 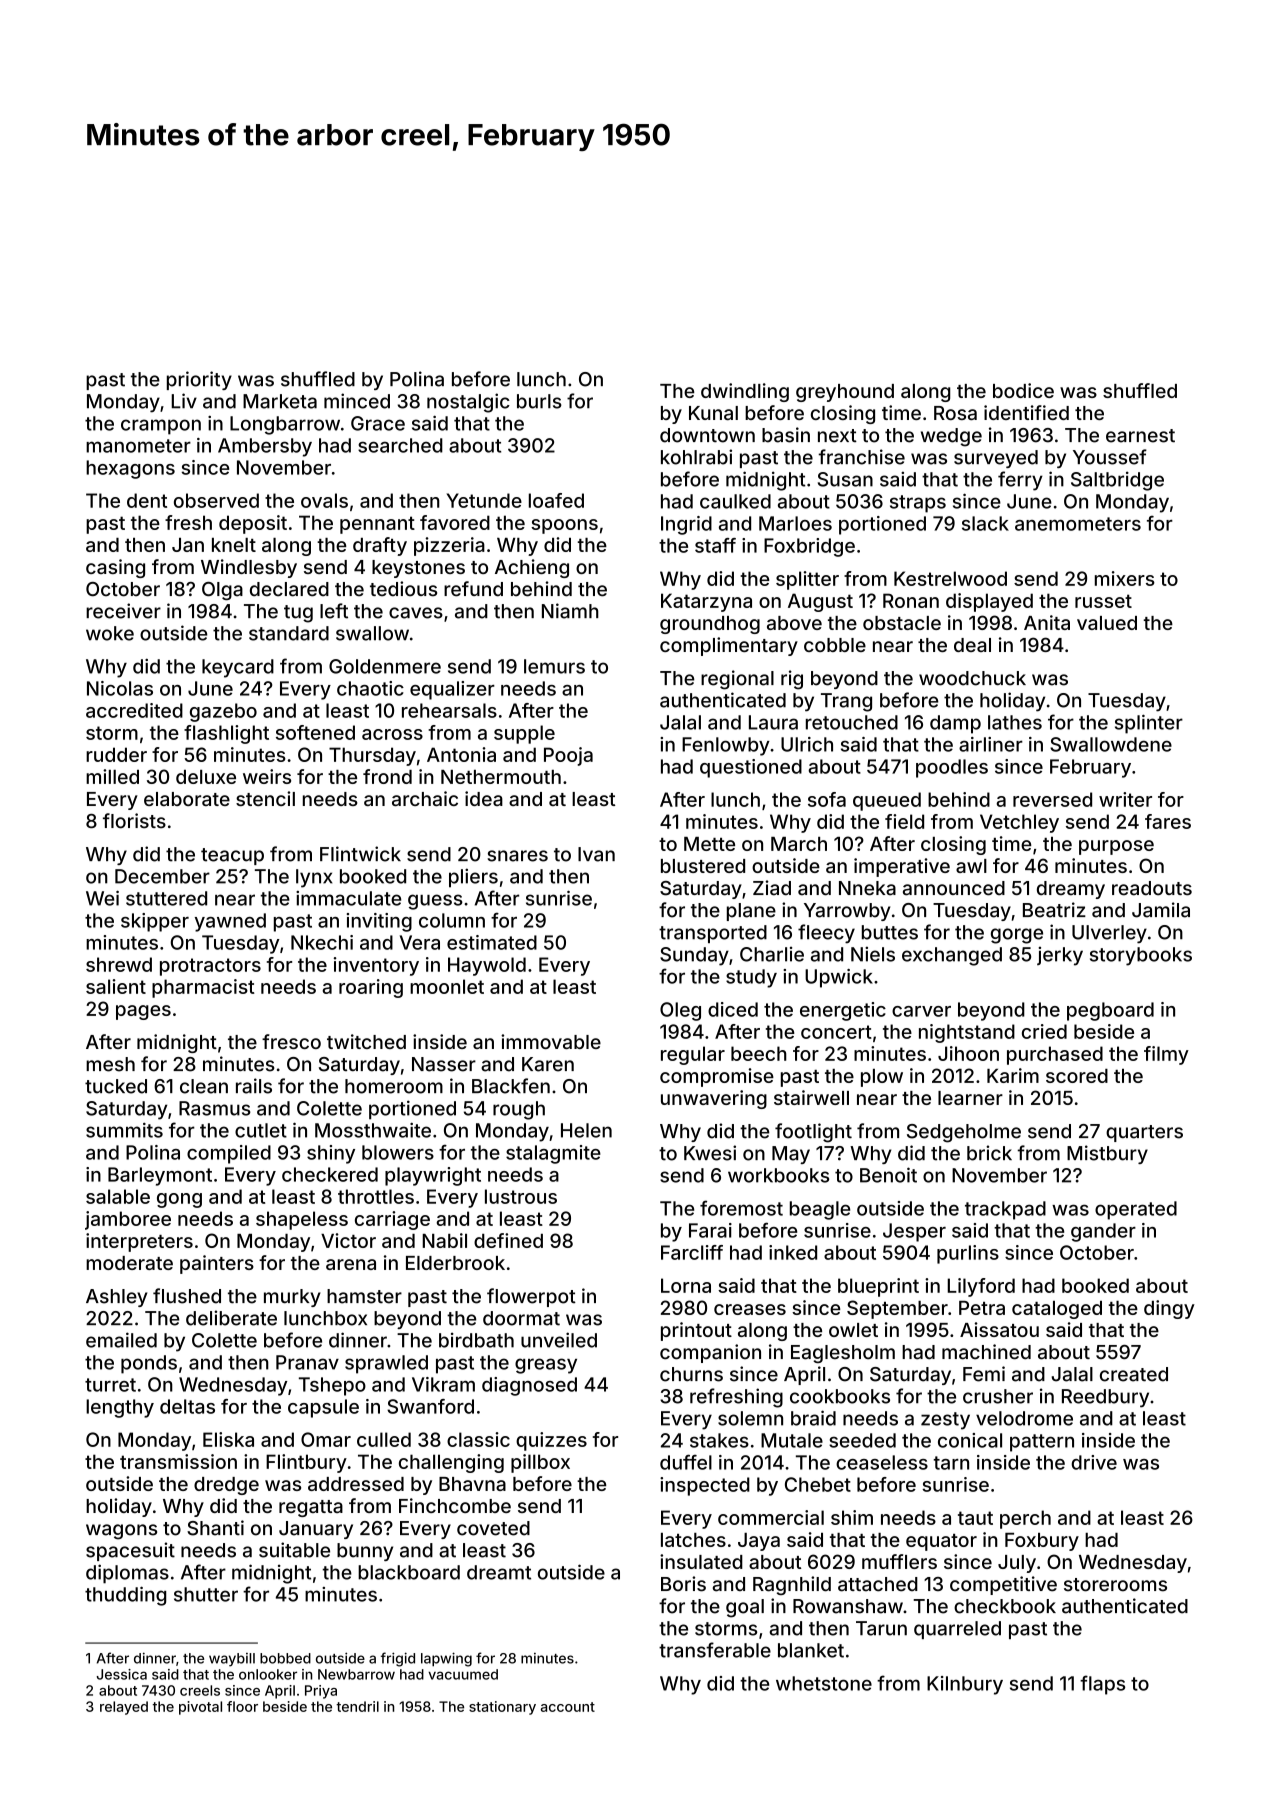 What do you see at coordinates (710, 1153) in the document?
I see `Kwesi` at bounding box center [710, 1153].
